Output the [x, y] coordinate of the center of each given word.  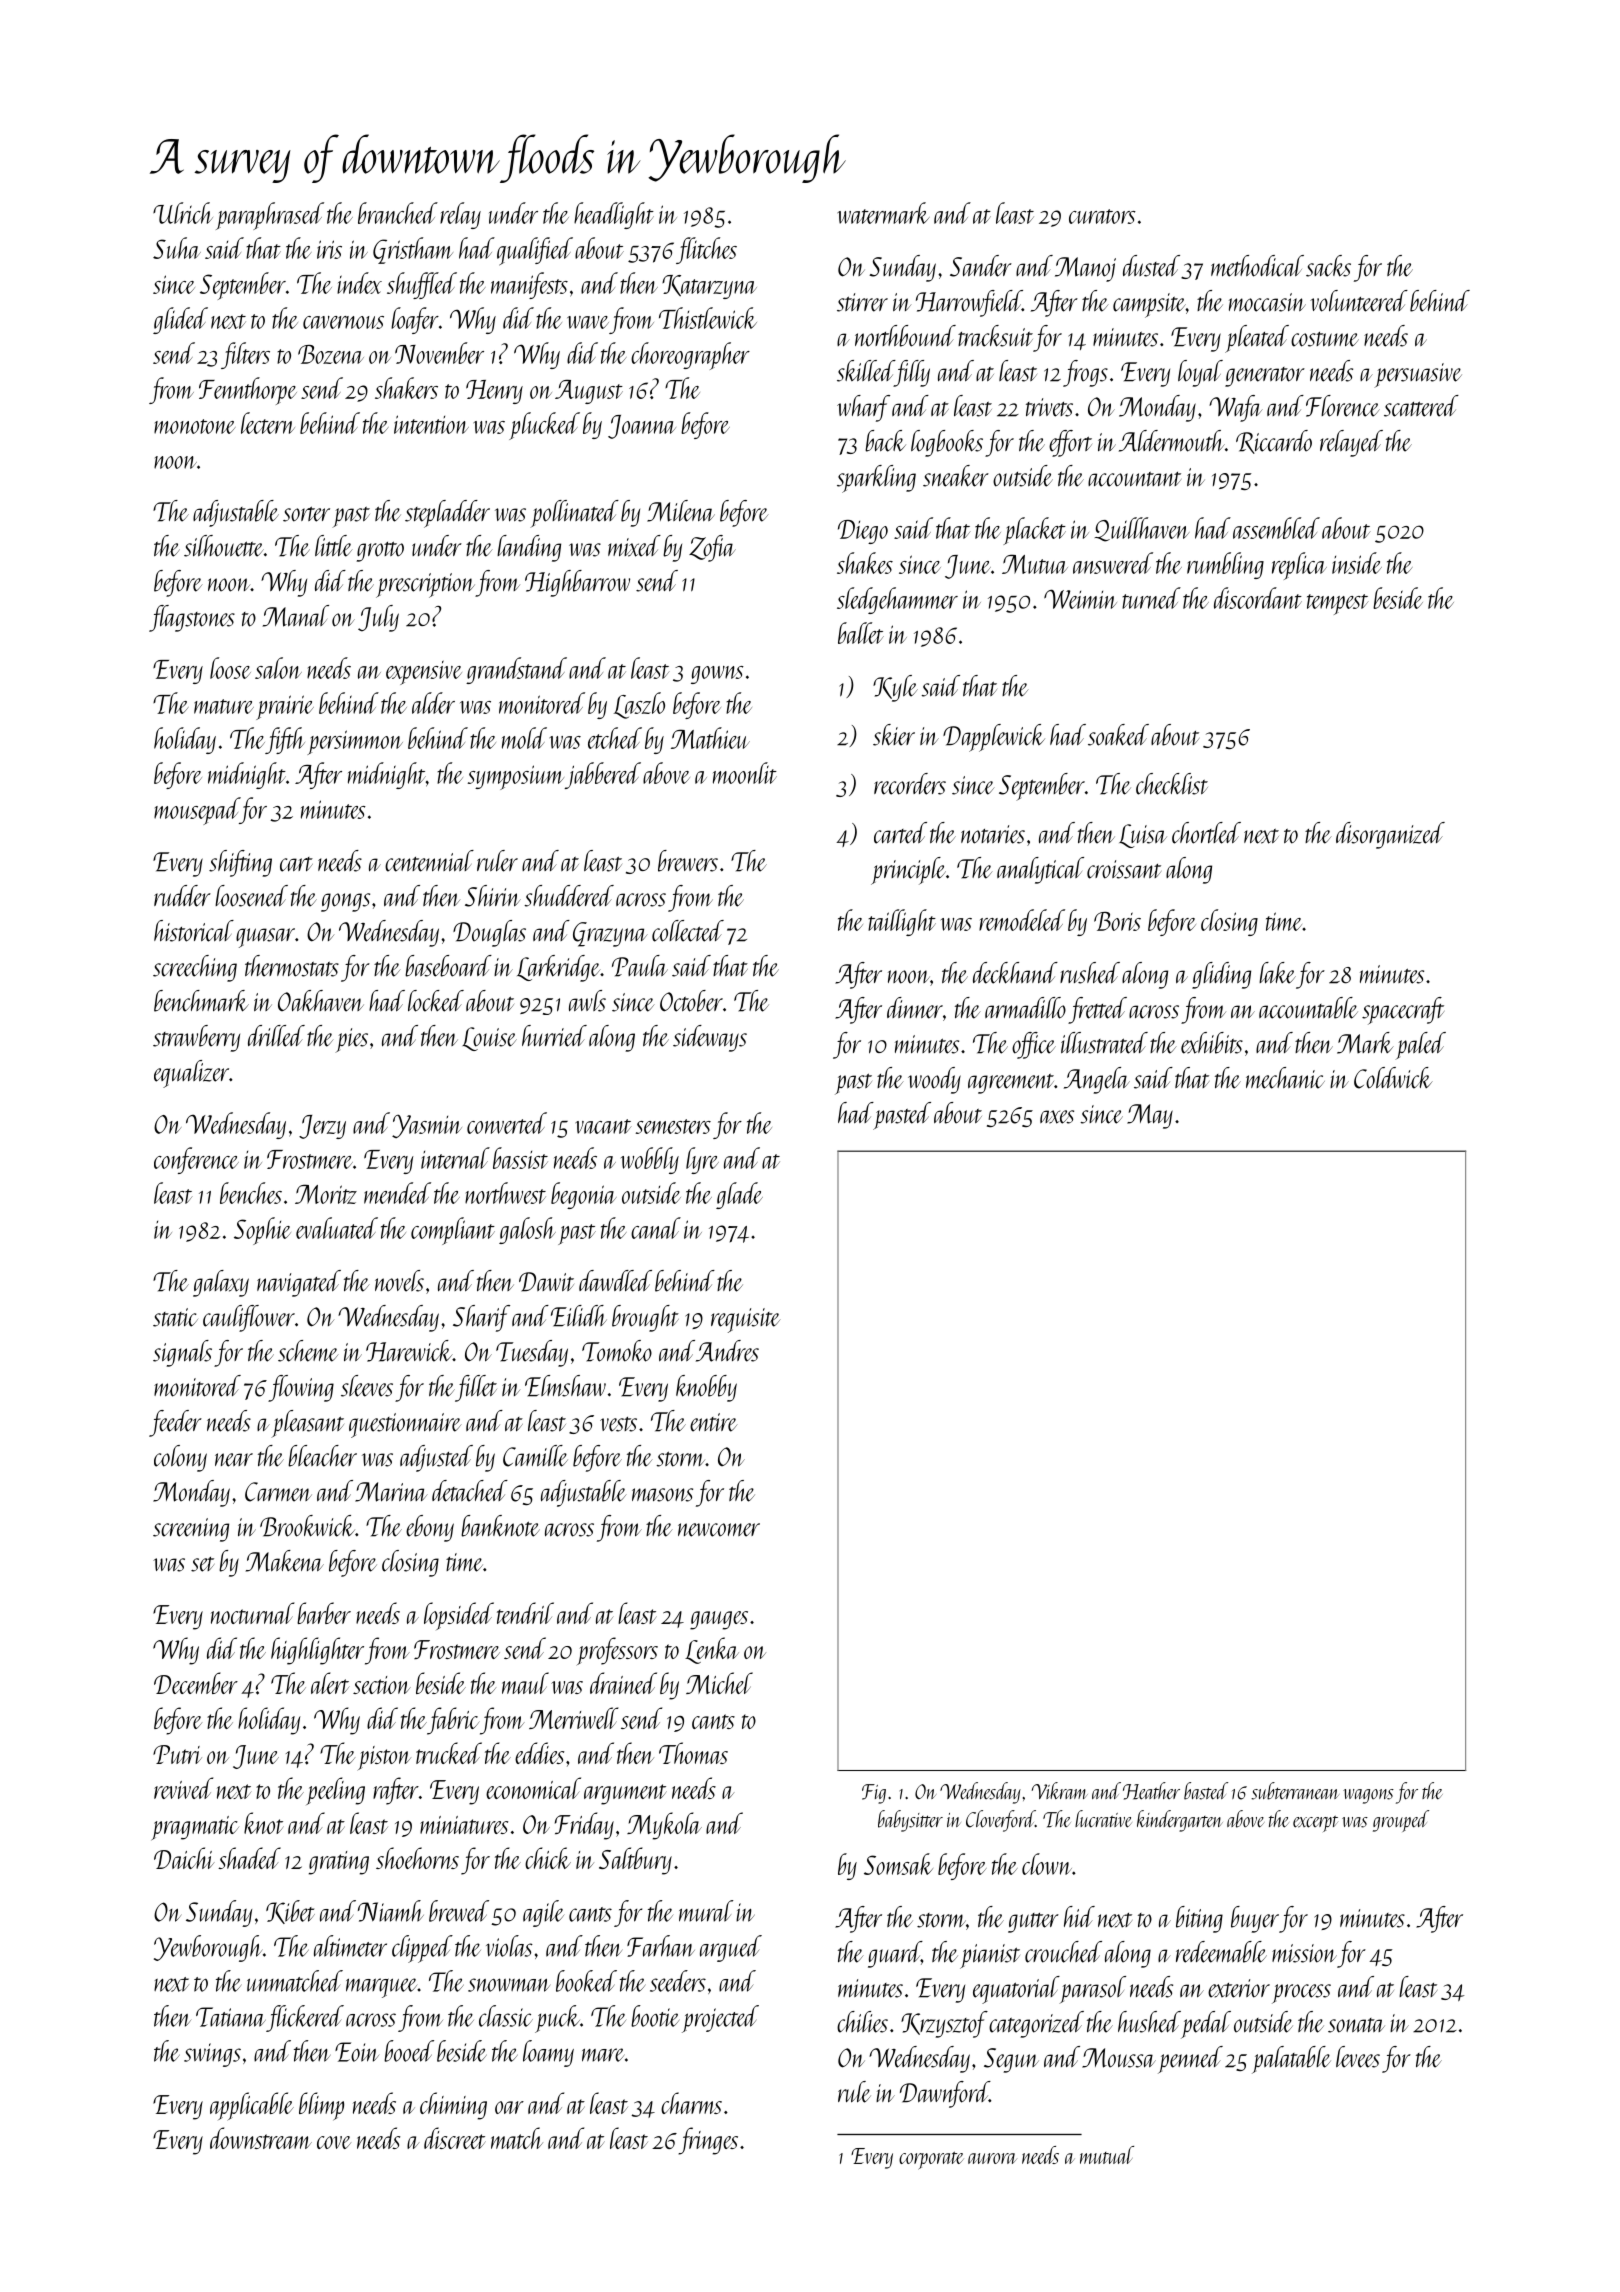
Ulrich [183, 213]
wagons [1368, 1796]
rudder [182, 896]
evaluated [337, 1228]
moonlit [745, 773]
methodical [1257, 266]
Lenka [712, 1650]
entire [714, 1422]
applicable [252, 2106]
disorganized [1390, 835]
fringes [708, 2141]
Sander [981, 266]
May [1150, 1116]
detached [470, 1491]
